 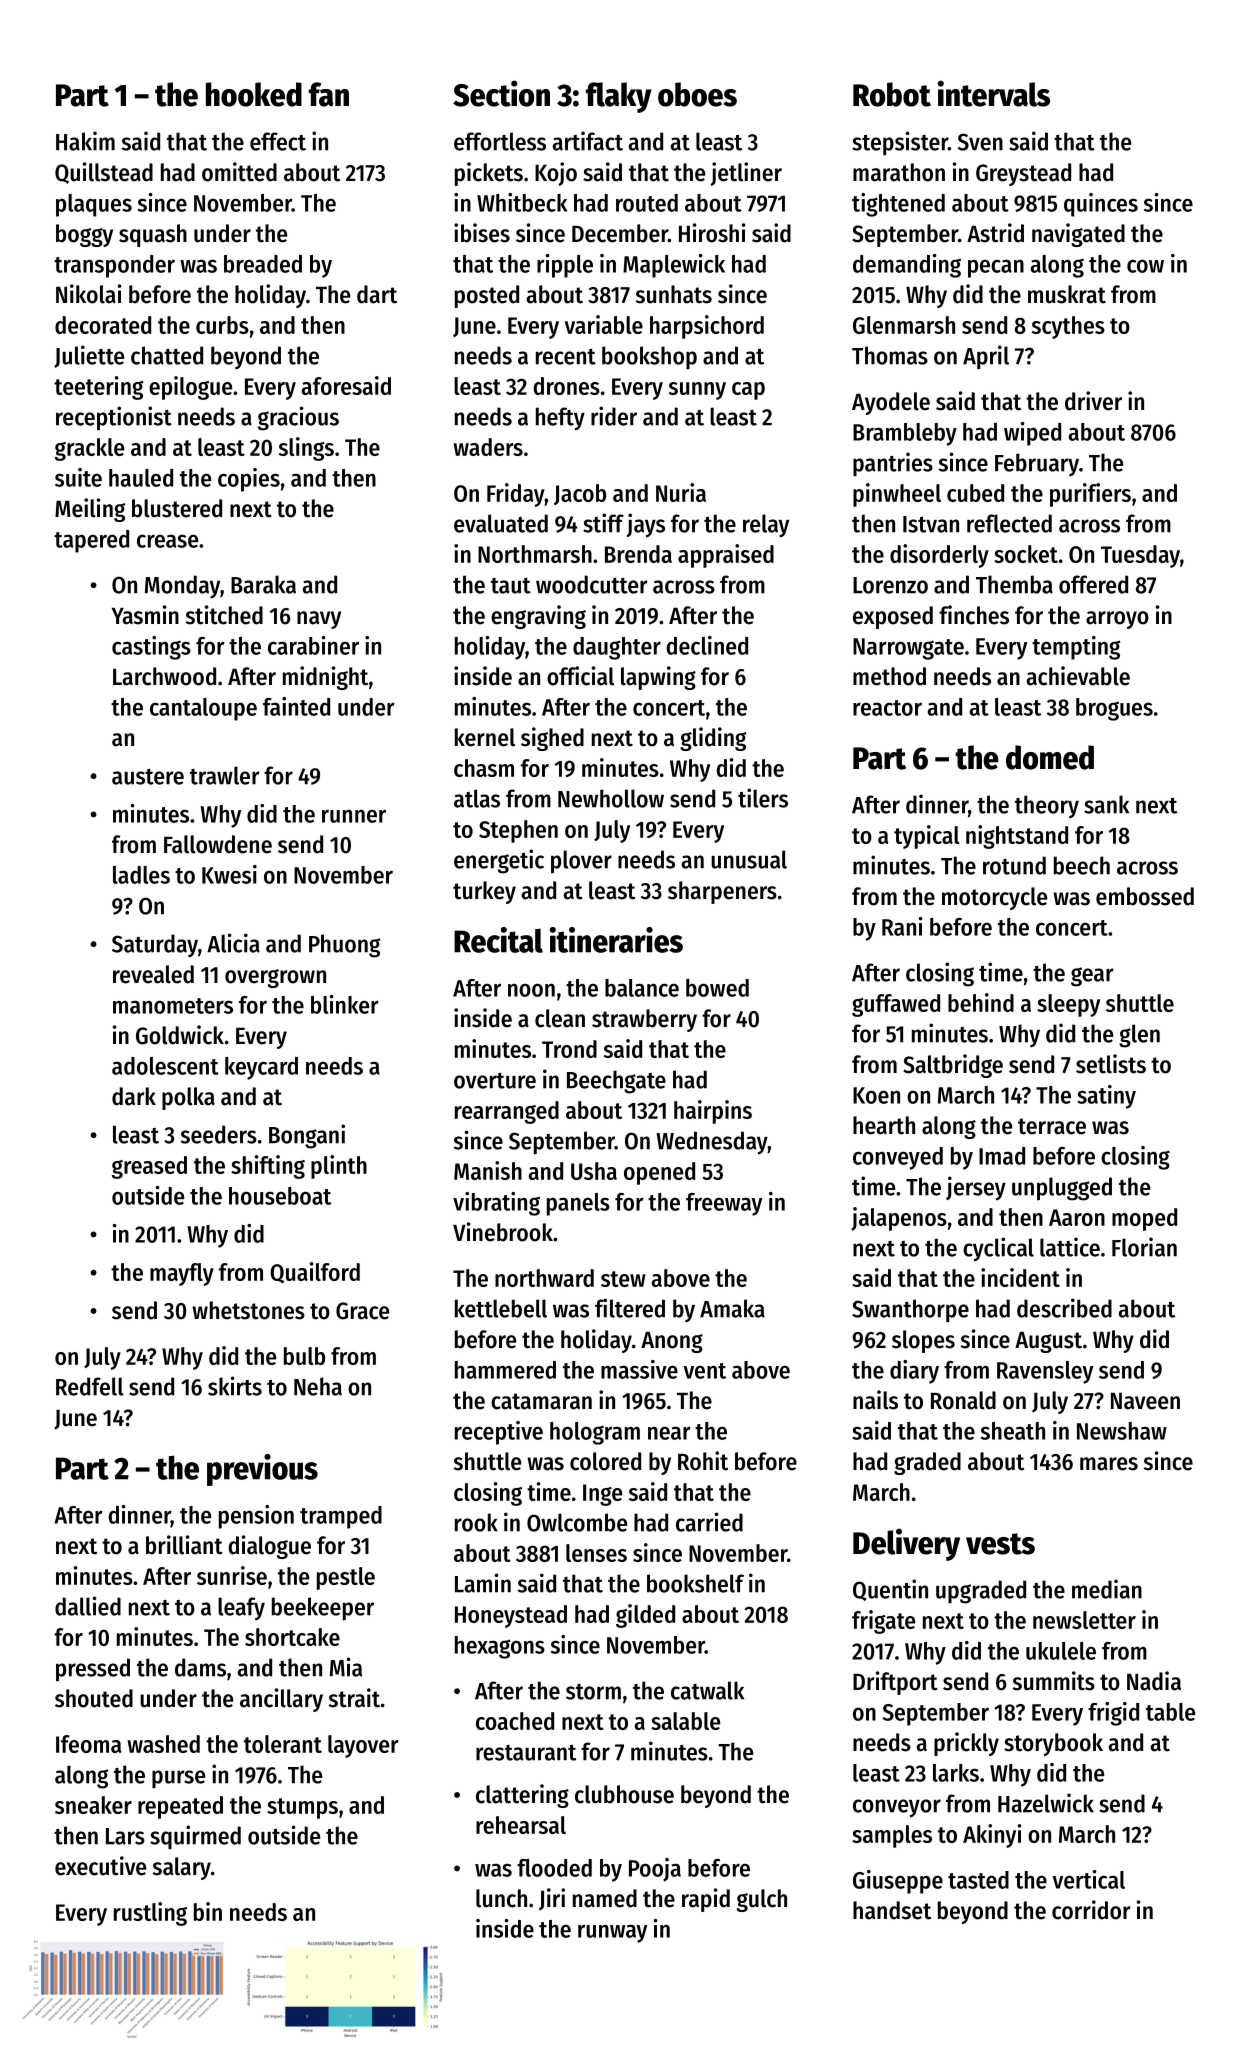 What do you see at coordinates (501, 93) in the screenshot?
I see `Section` at bounding box center [501, 93].
